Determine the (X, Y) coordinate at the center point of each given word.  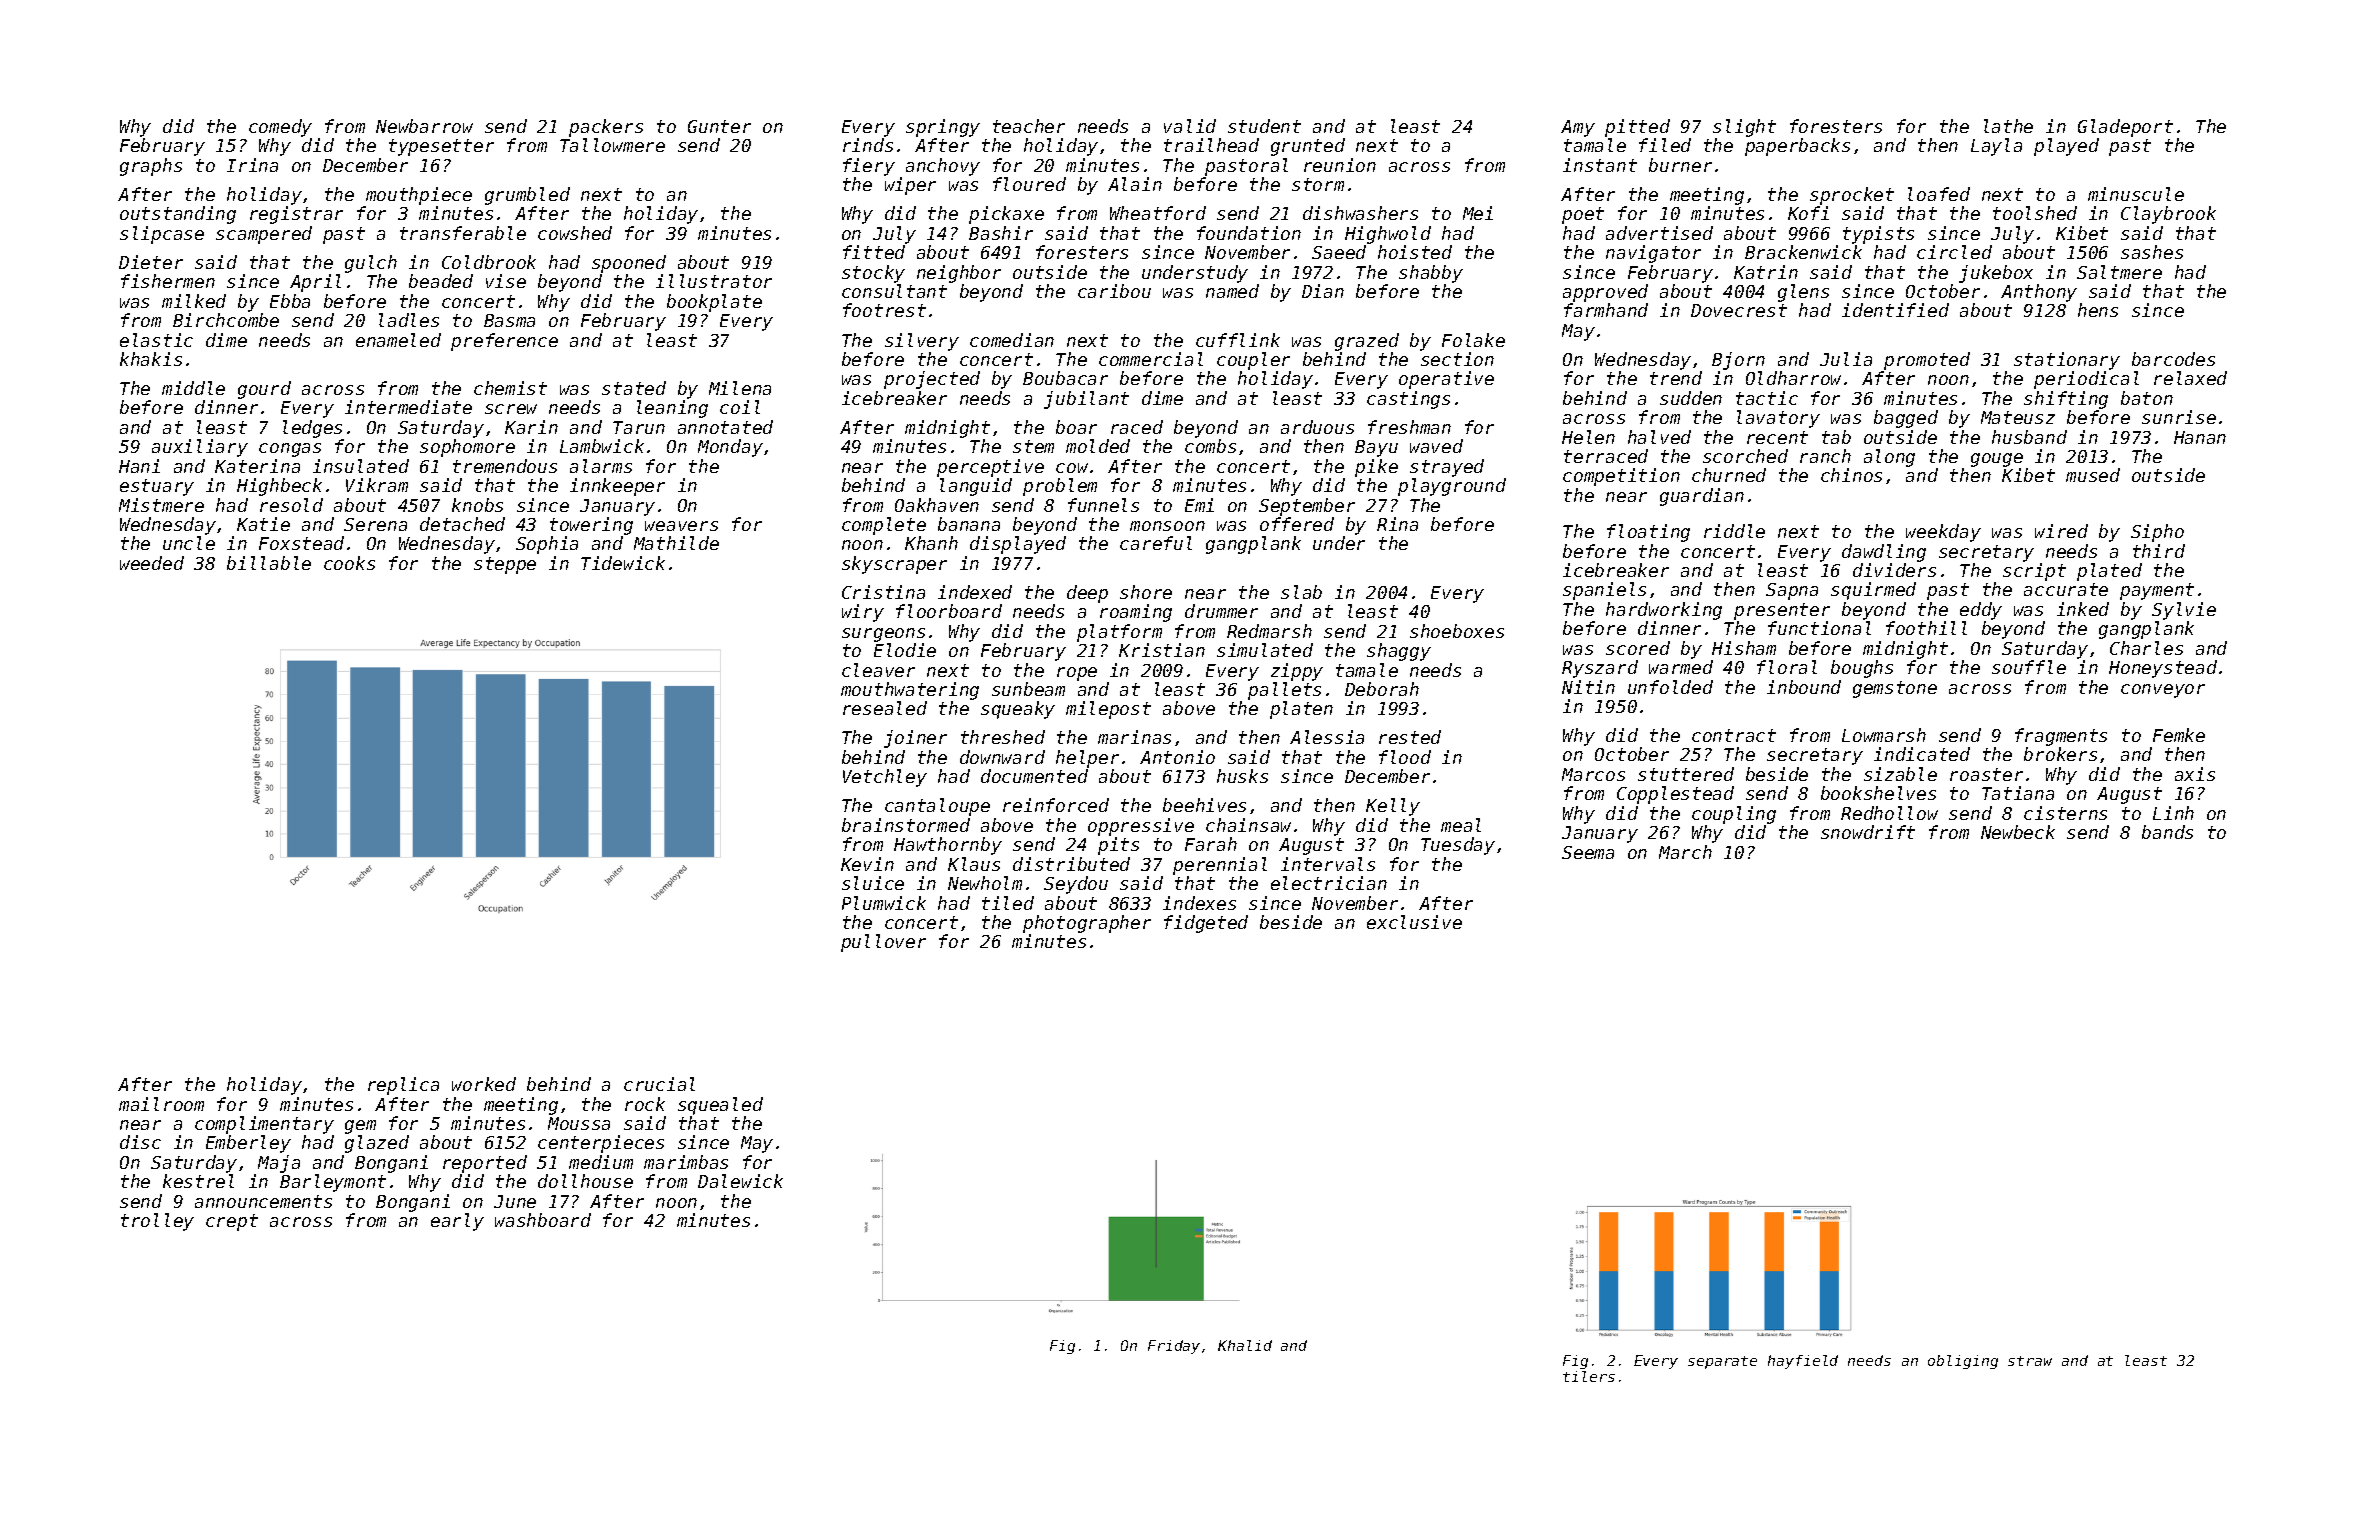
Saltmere (2119, 272)
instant (1600, 165)
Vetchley (885, 778)
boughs (1862, 669)
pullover (883, 943)
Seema (1588, 852)
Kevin (867, 864)
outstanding (178, 215)
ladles (409, 320)
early (457, 1222)
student (1264, 126)
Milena (740, 388)
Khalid (1245, 1345)
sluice (873, 883)
